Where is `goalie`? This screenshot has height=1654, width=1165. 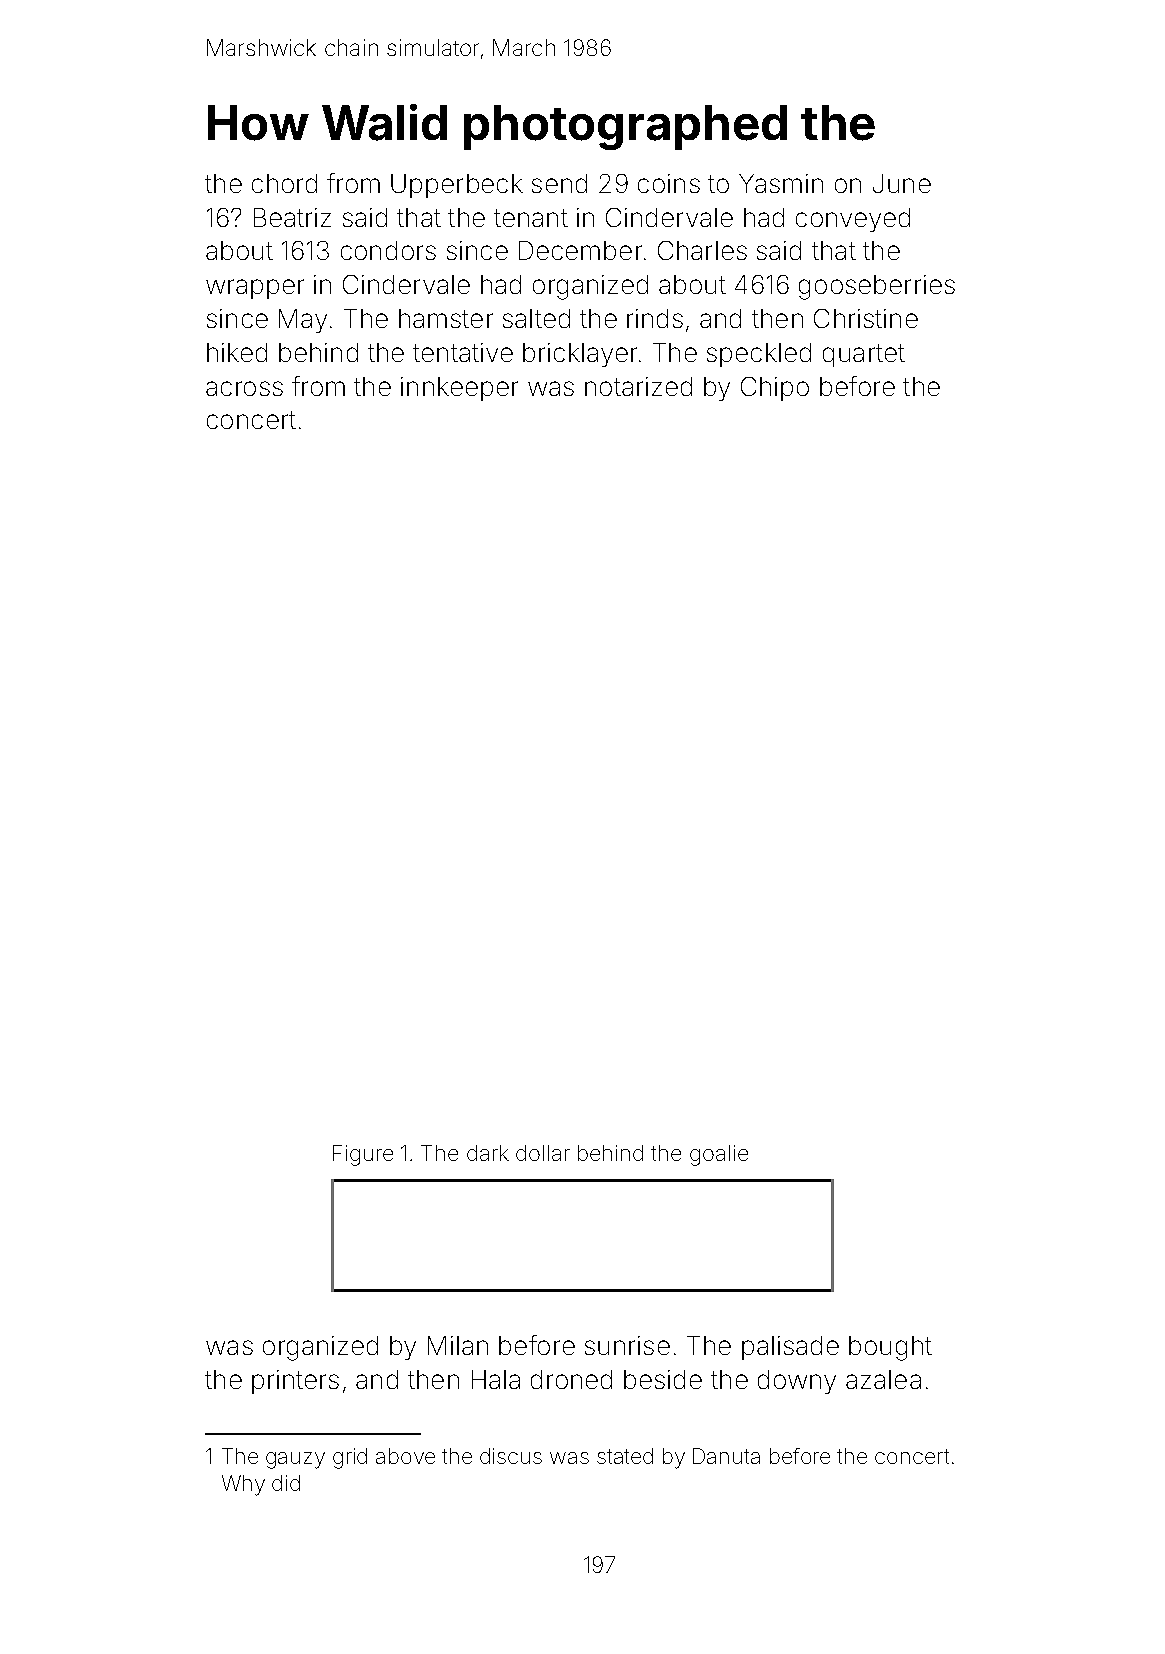 goalie is located at coordinates (719, 1155).
